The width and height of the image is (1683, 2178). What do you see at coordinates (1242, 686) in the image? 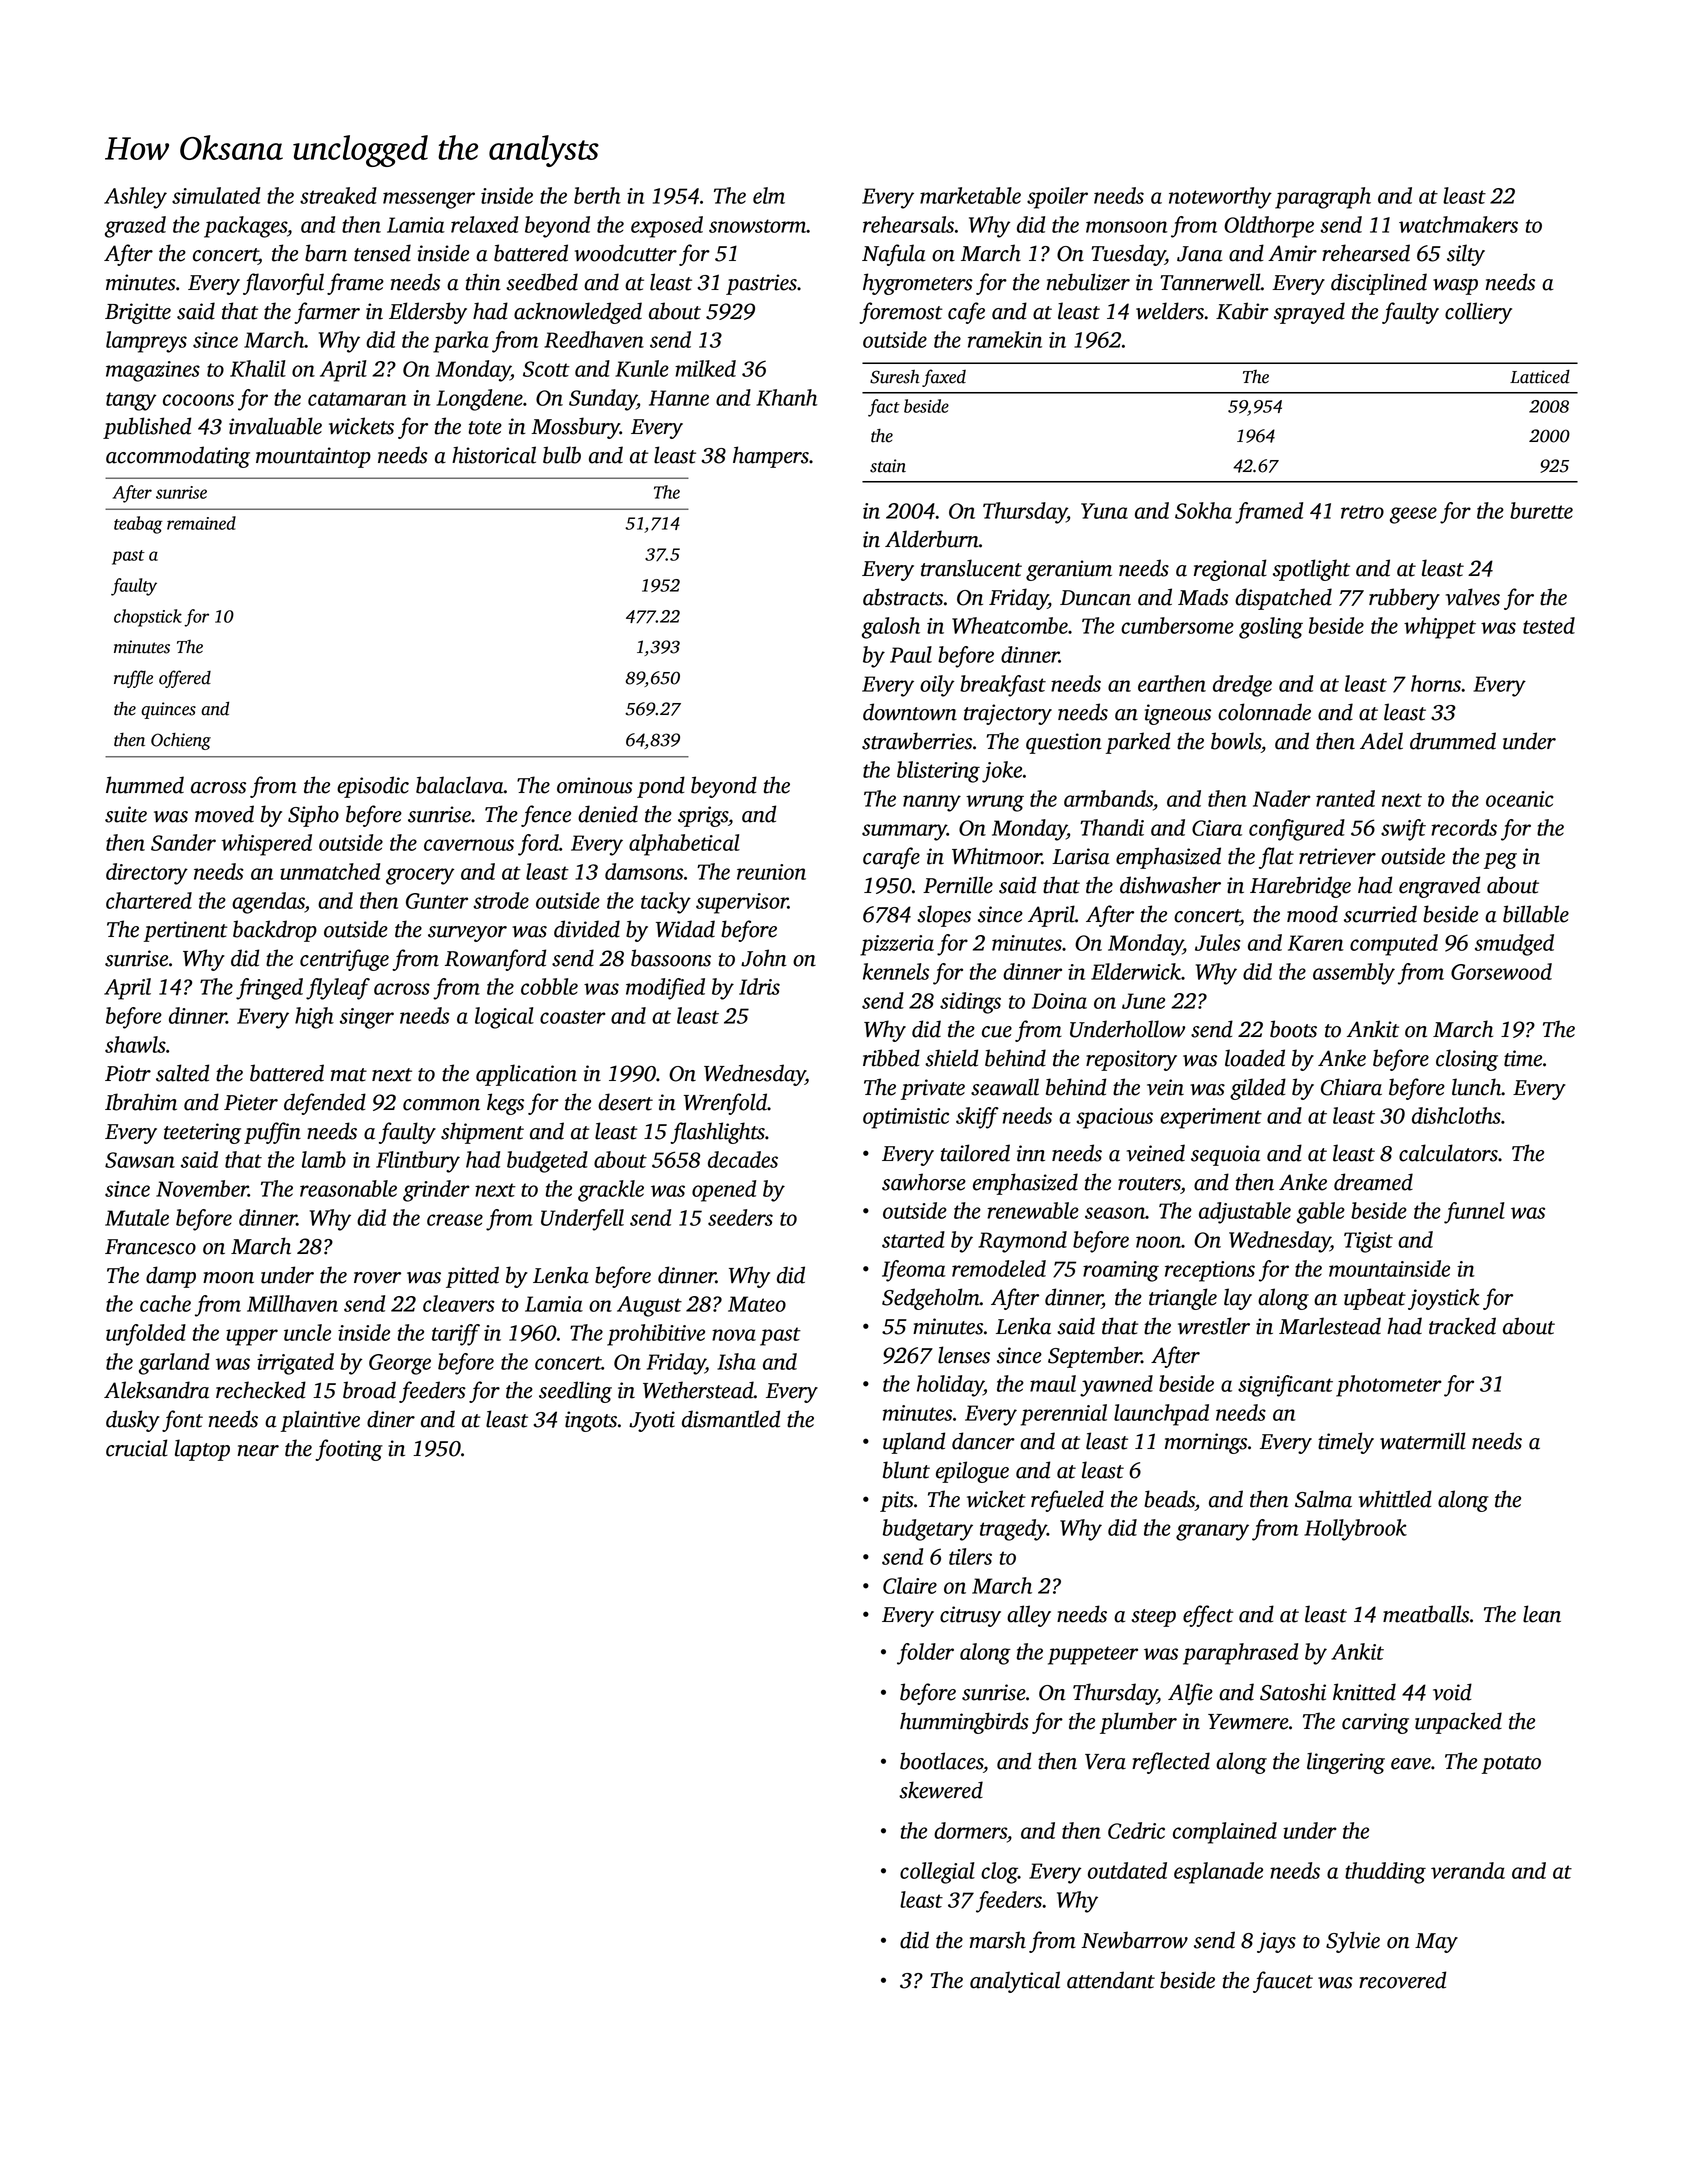
I see `dredge` at bounding box center [1242, 686].
